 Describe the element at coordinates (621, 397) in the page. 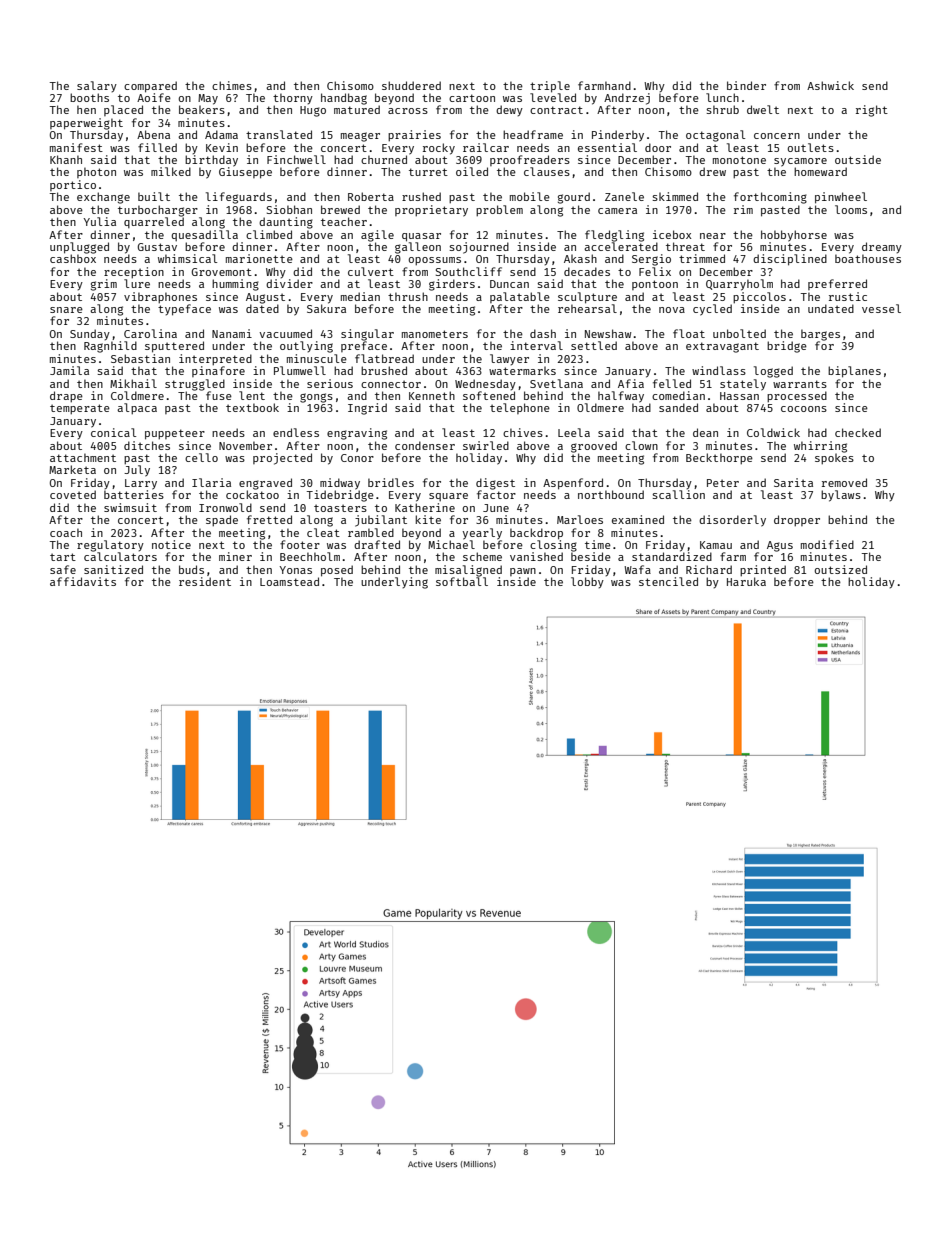

I see `halfway` at that location.
